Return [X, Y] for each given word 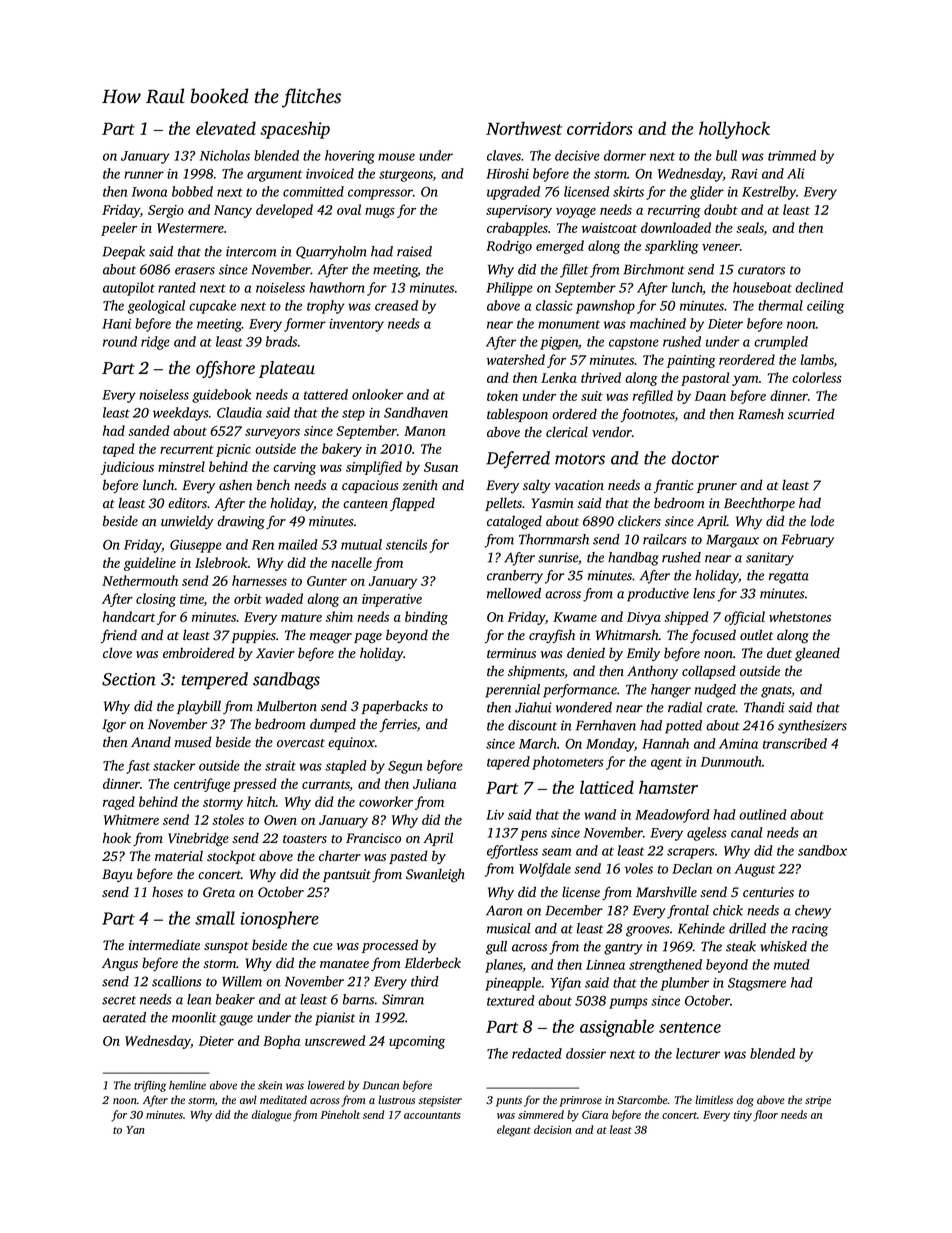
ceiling [825, 307]
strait [280, 766]
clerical [567, 431]
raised [414, 251]
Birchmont [654, 269]
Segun [405, 767]
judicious [127, 468]
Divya [644, 618]
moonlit [194, 1017]
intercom [251, 251]
